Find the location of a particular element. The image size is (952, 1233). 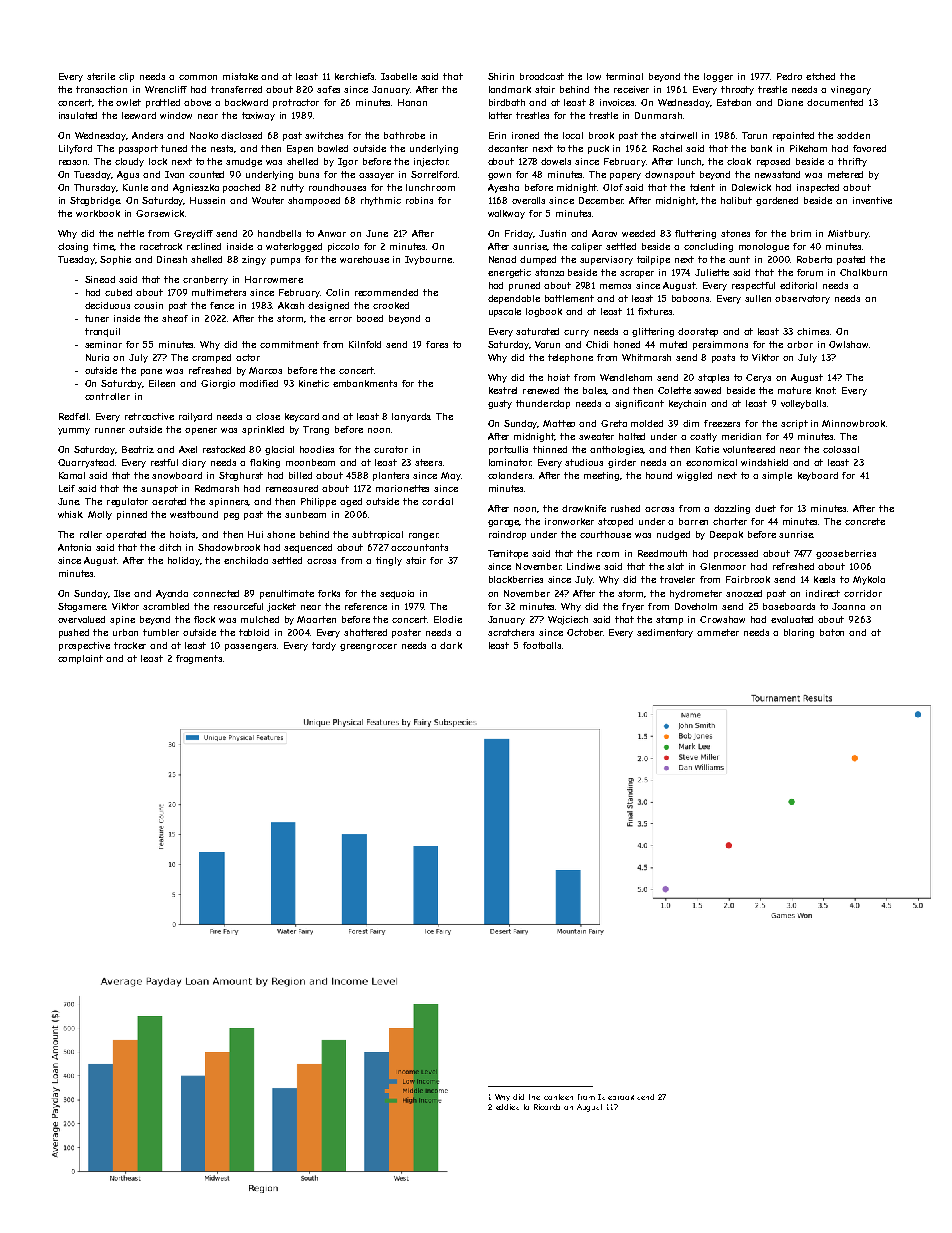

bathrobe is located at coordinates (404, 135).
